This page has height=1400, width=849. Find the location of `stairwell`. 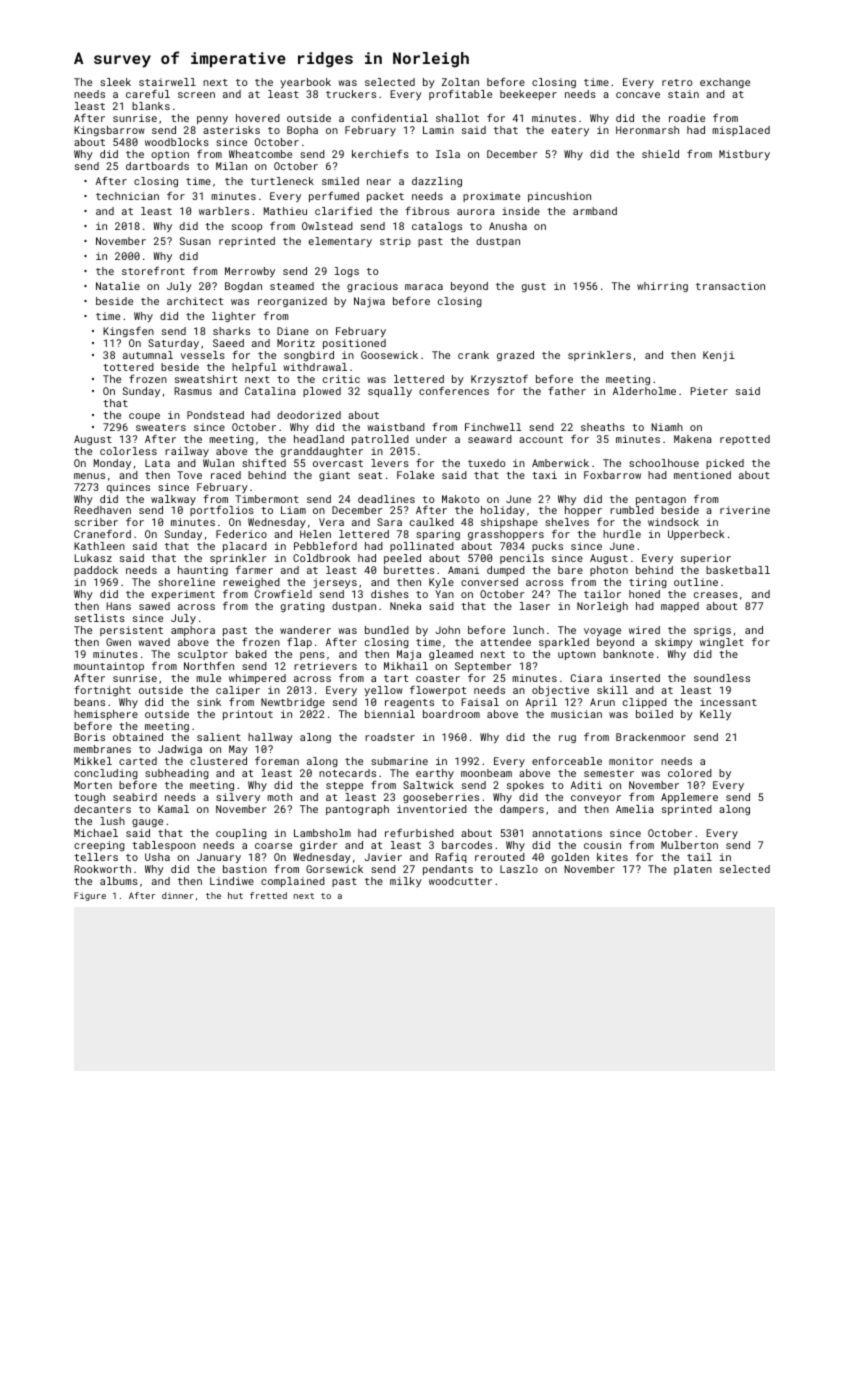

stairwell is located at coordinates (167, 82).
